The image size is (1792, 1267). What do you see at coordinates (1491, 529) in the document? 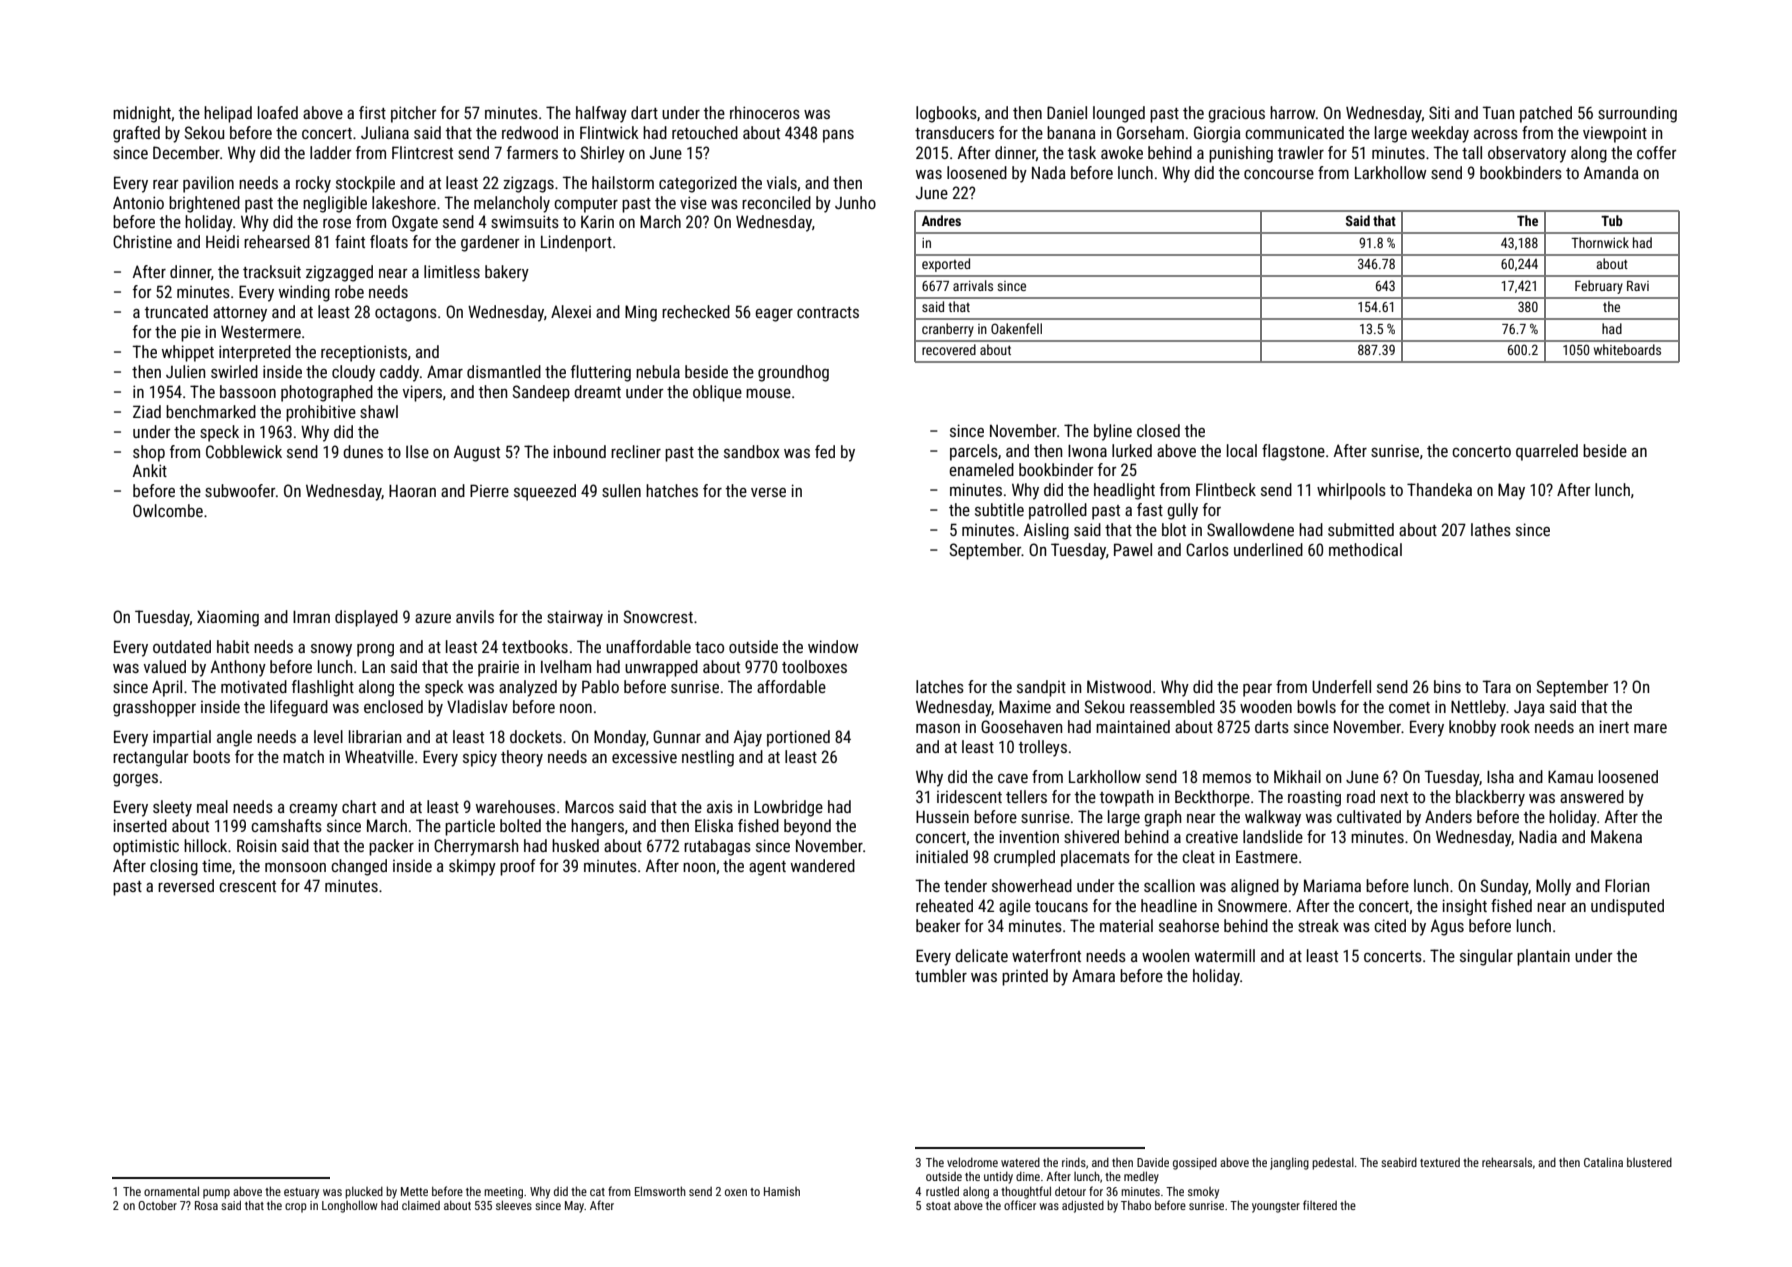
I see `lathes` at bounding box center [1491, 529].
